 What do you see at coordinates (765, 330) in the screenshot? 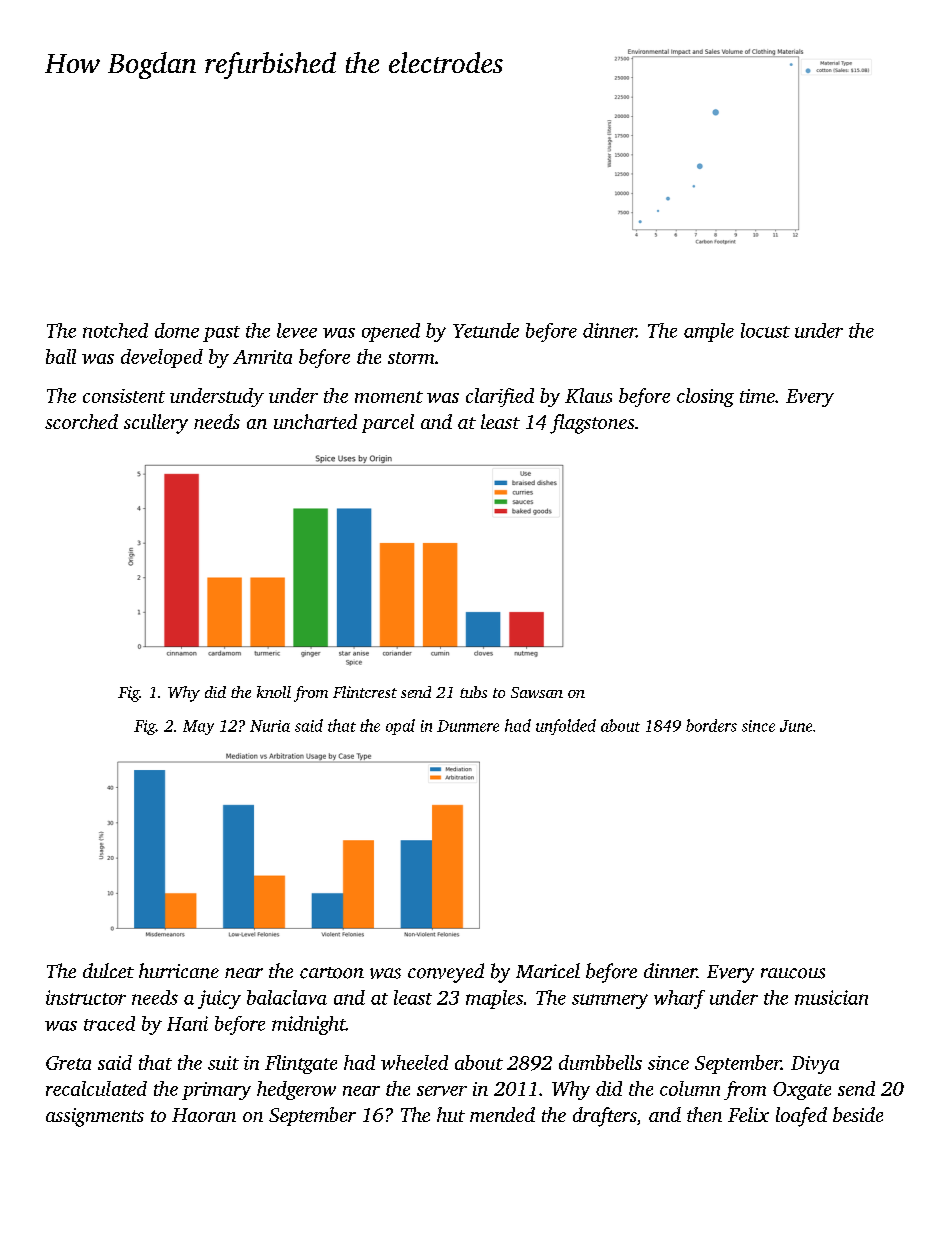
I see `locust` at bounding box center [765, 330].
